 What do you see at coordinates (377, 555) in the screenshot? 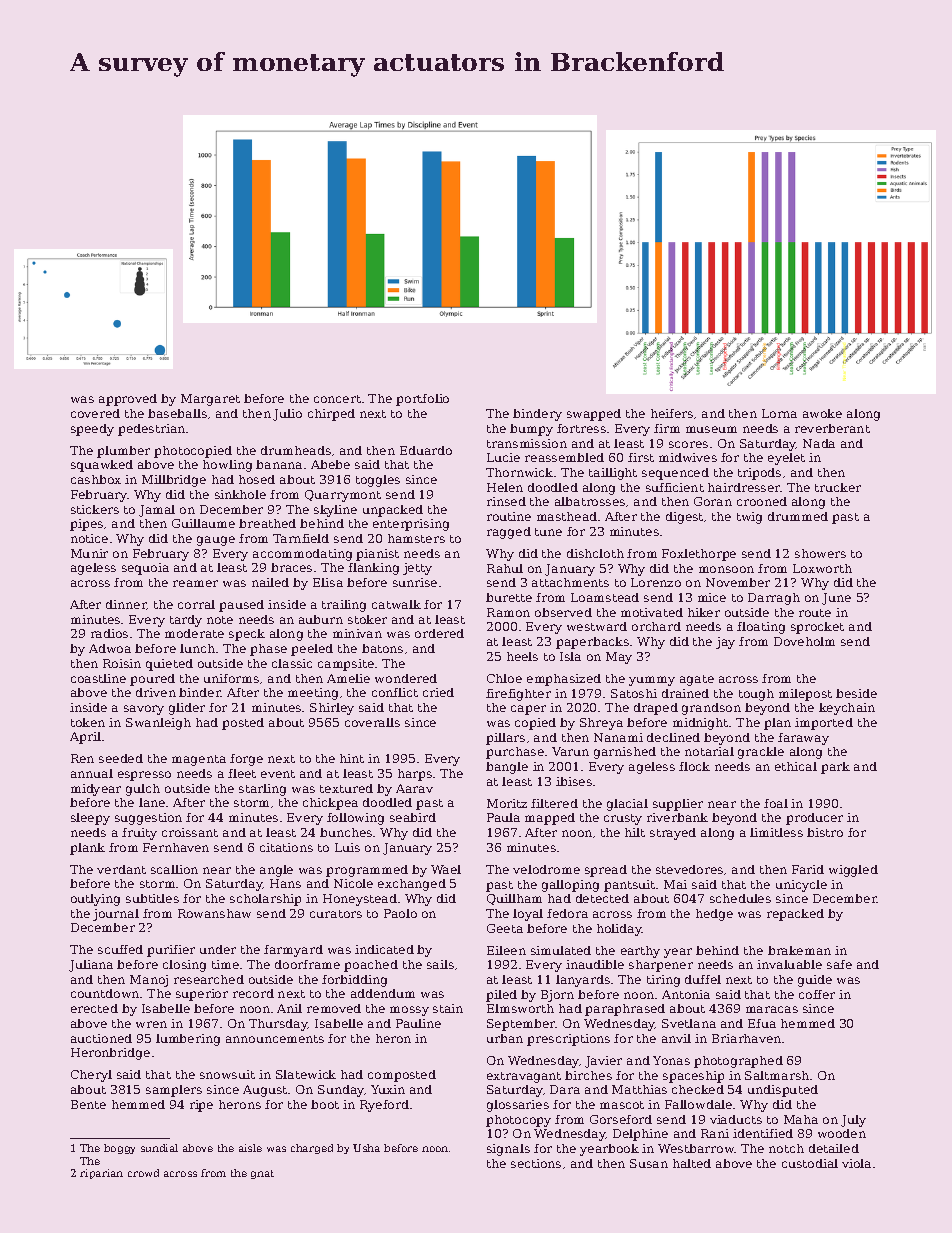
I see `pianist` at bounding box center [377, 555].
